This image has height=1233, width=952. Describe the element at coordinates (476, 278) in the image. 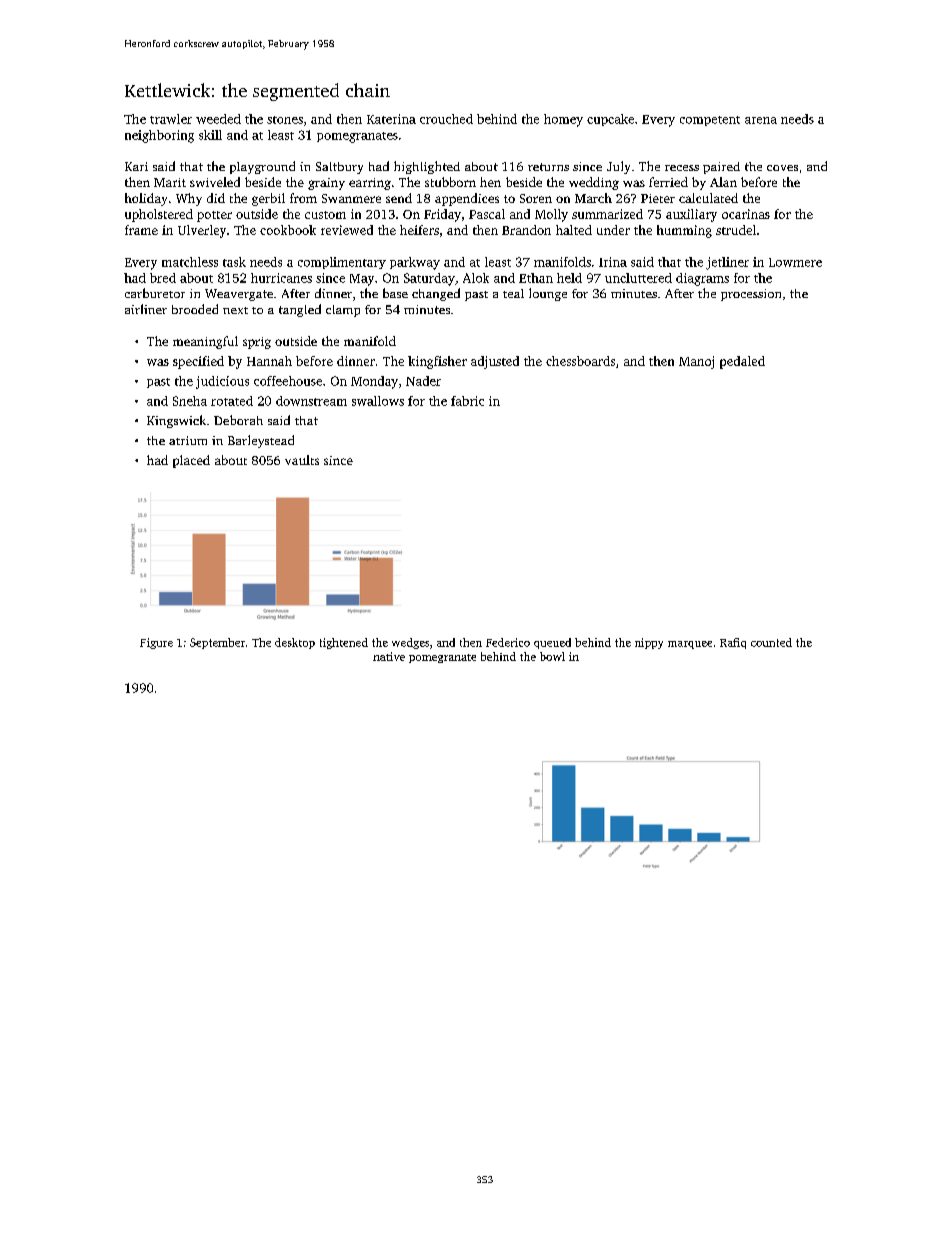

I see `Alok` at that location.
